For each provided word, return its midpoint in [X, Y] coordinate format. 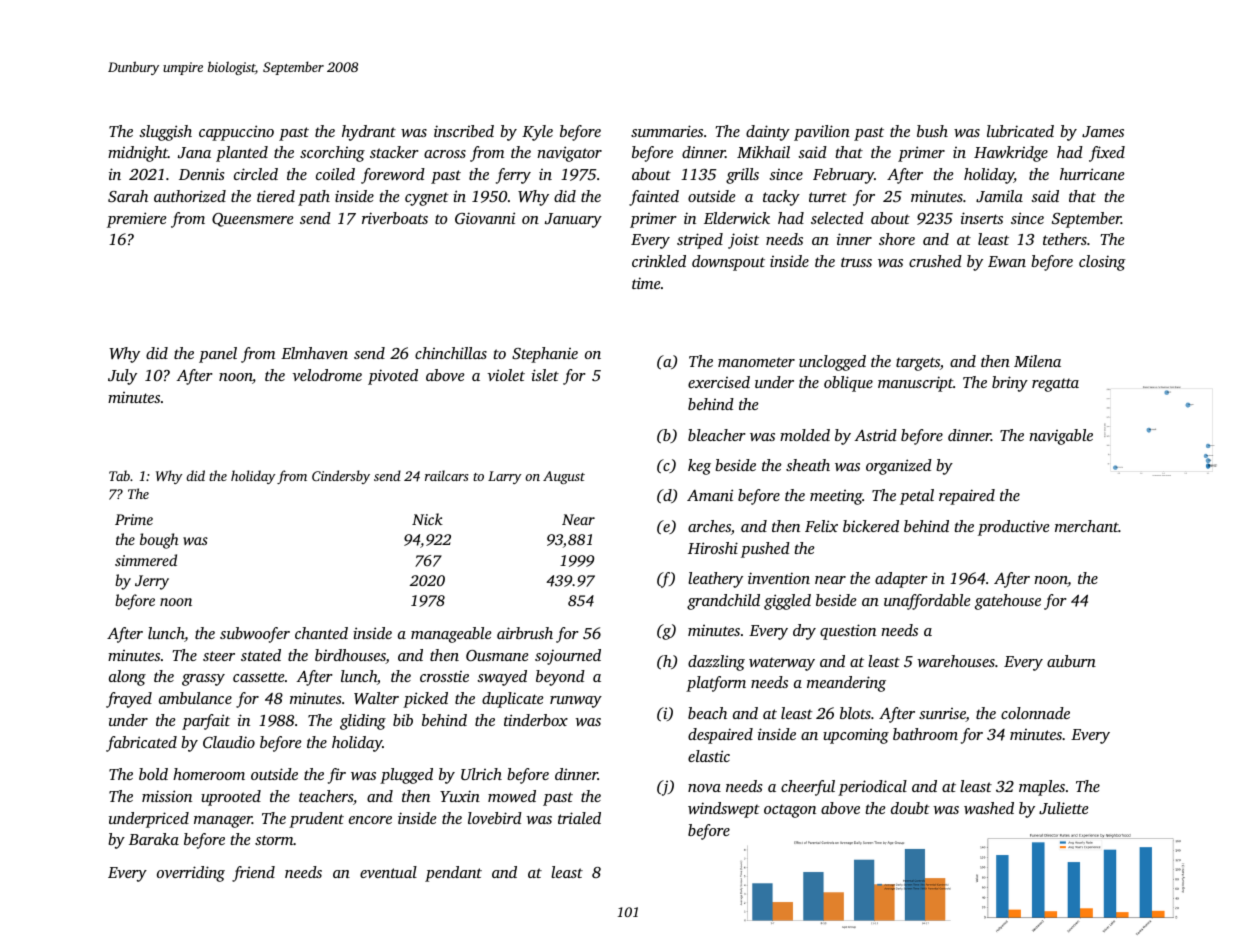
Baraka [154, 839]
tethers [1065, 239]
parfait [206, 722]
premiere [136, 220]
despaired [720, 736]
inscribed [464, 131]
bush [932, 131]
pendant [453, 874]
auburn [1071, 661]
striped [700, 241]
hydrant [369, 133]
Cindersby [341, 477]
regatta [1055, 385]
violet [506, 375]
